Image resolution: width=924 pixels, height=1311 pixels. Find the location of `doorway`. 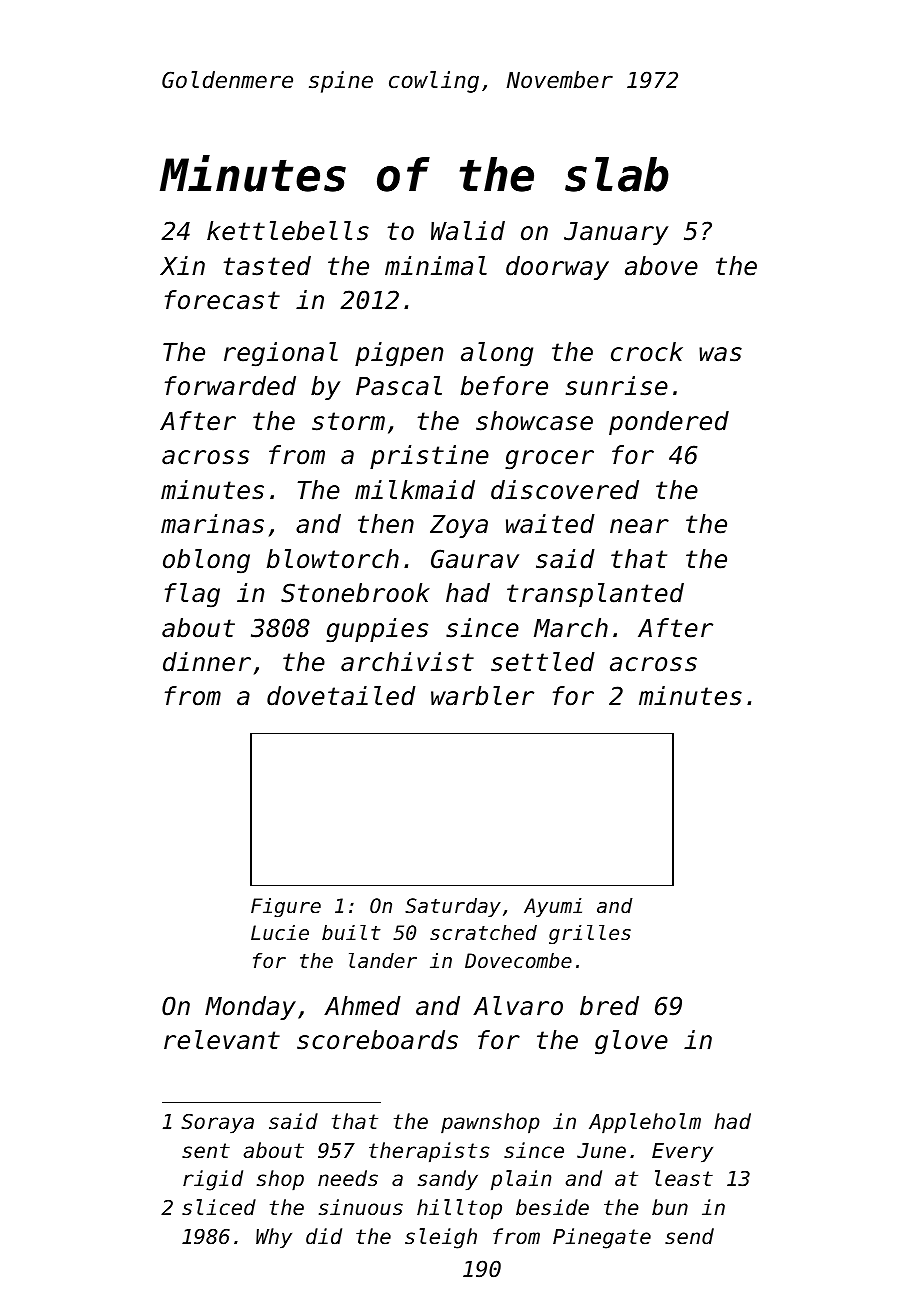

doorway is located at coordinates (557, 268).
